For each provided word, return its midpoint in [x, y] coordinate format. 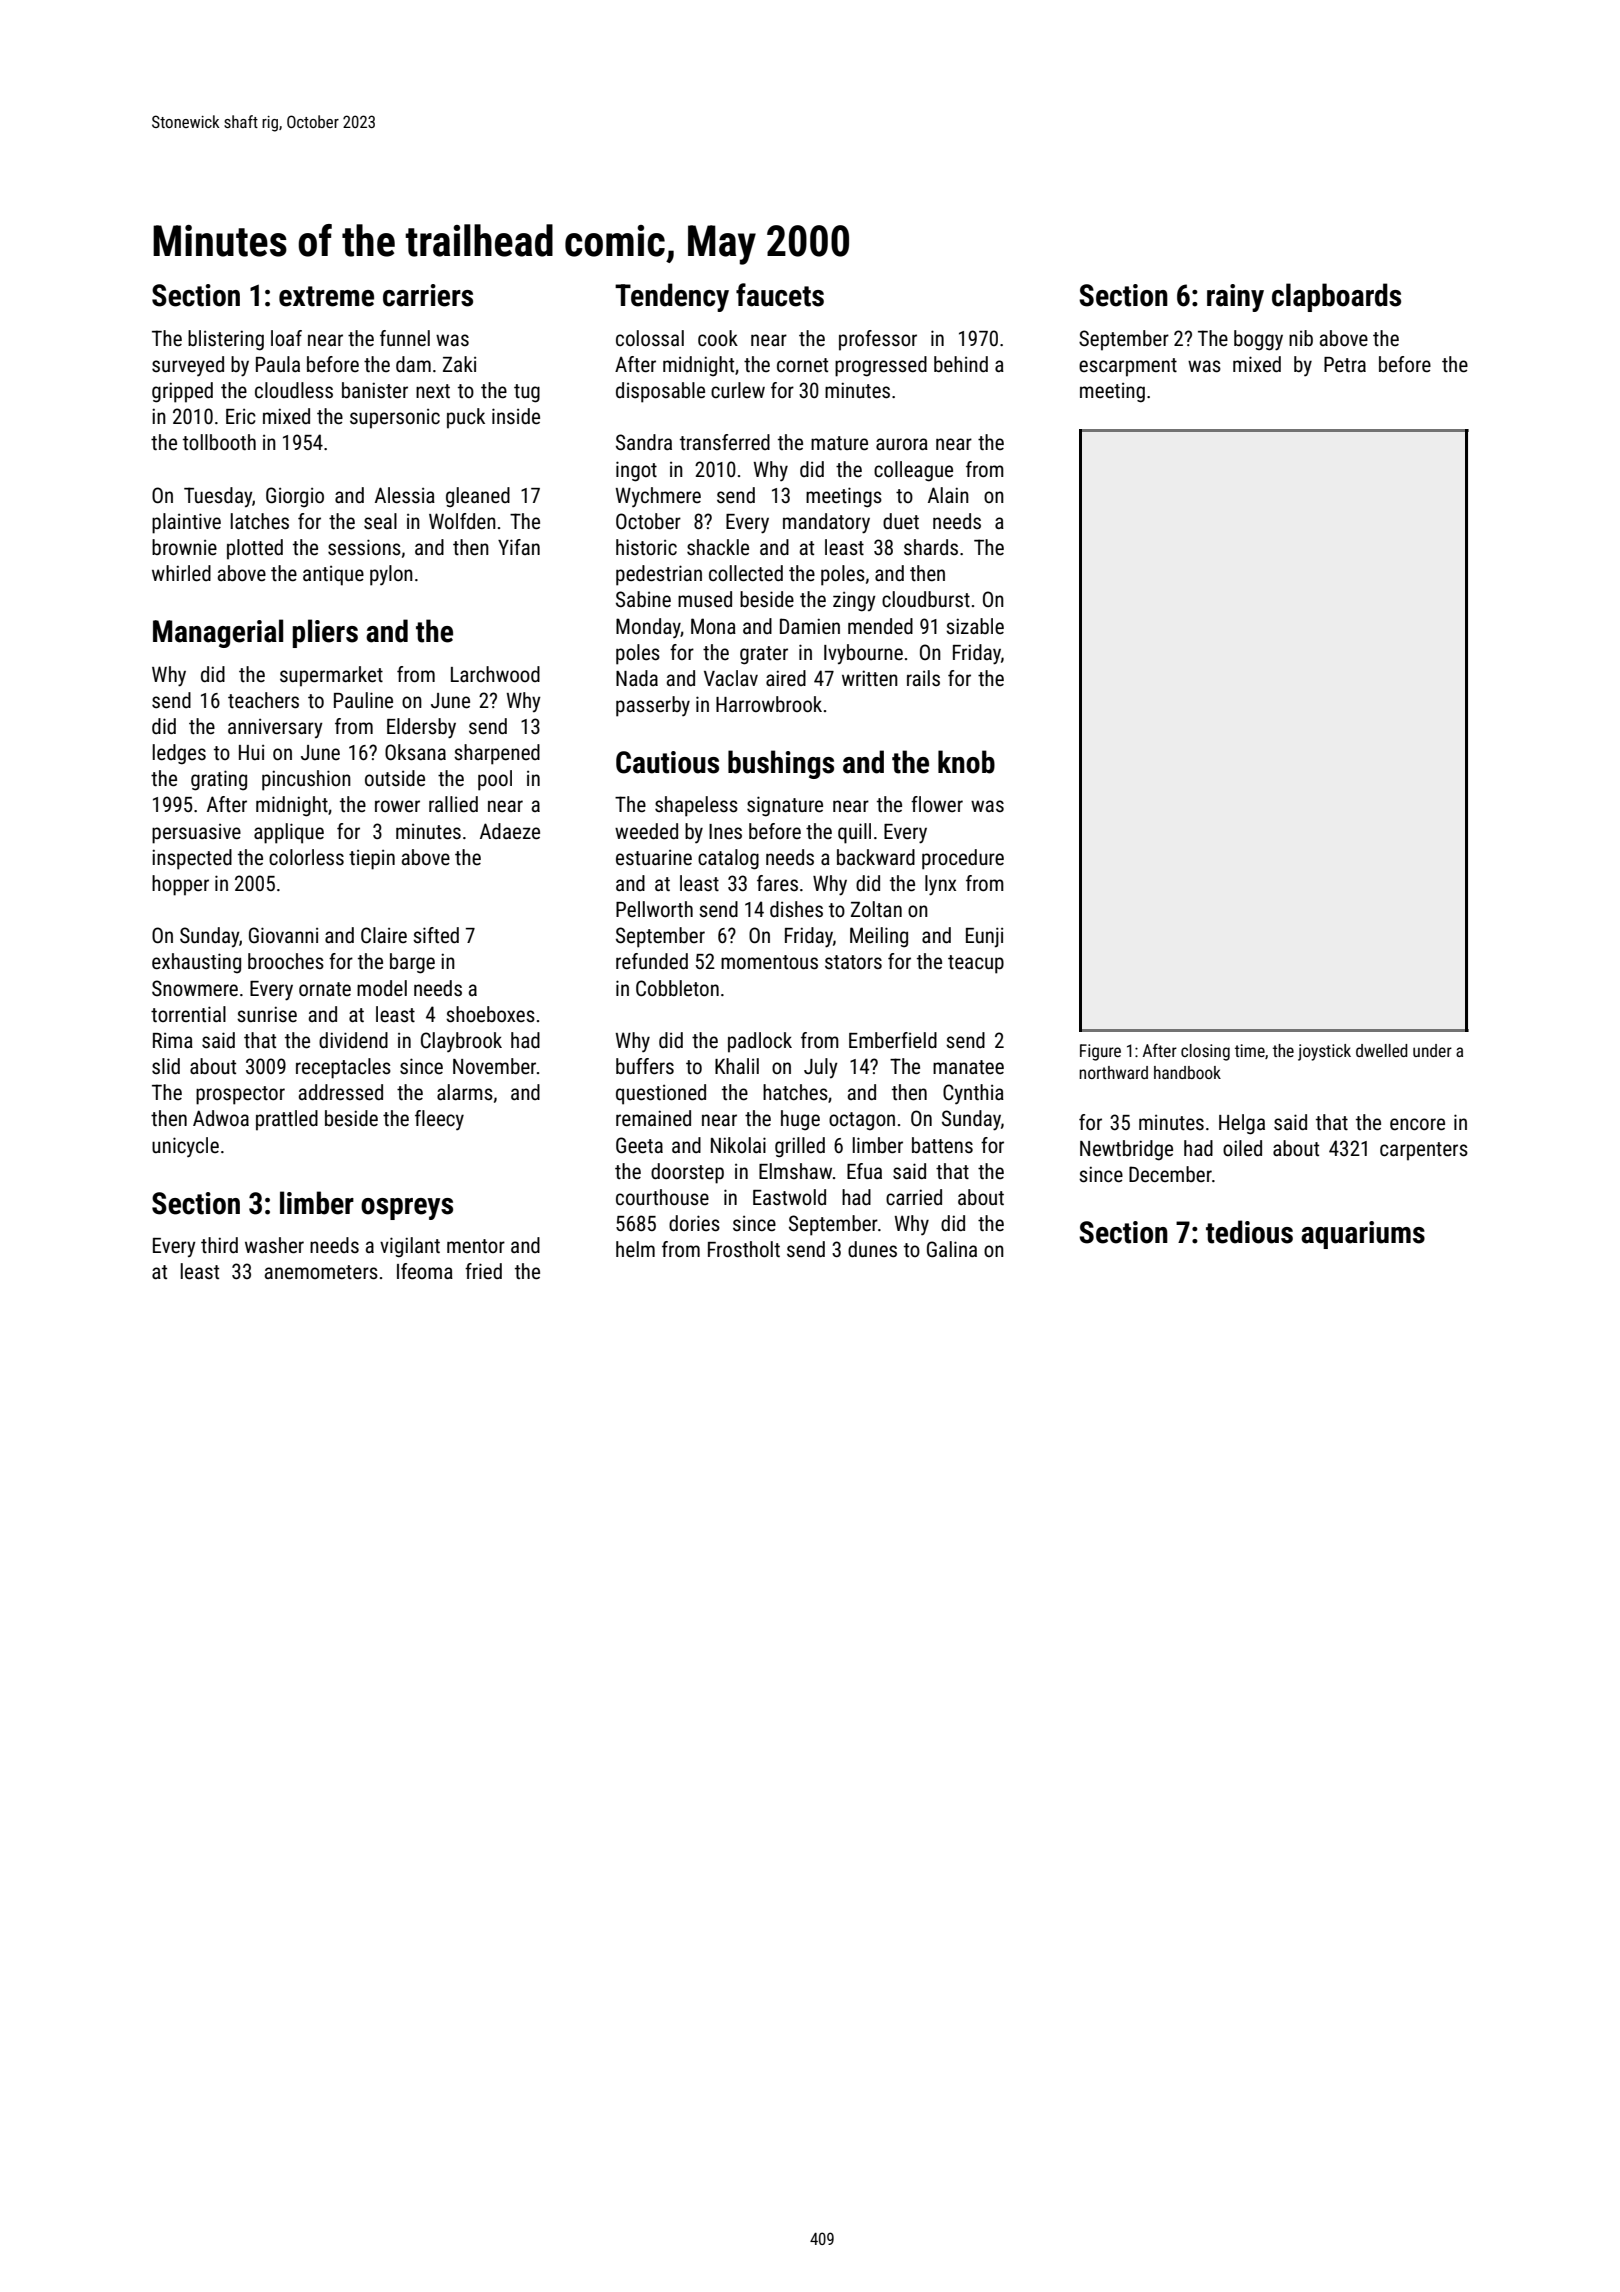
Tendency [672, 297]
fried [483, 1271]
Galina [952, 1249]
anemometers [321, 1272]
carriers [428, 295]
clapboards [1336, 297]
